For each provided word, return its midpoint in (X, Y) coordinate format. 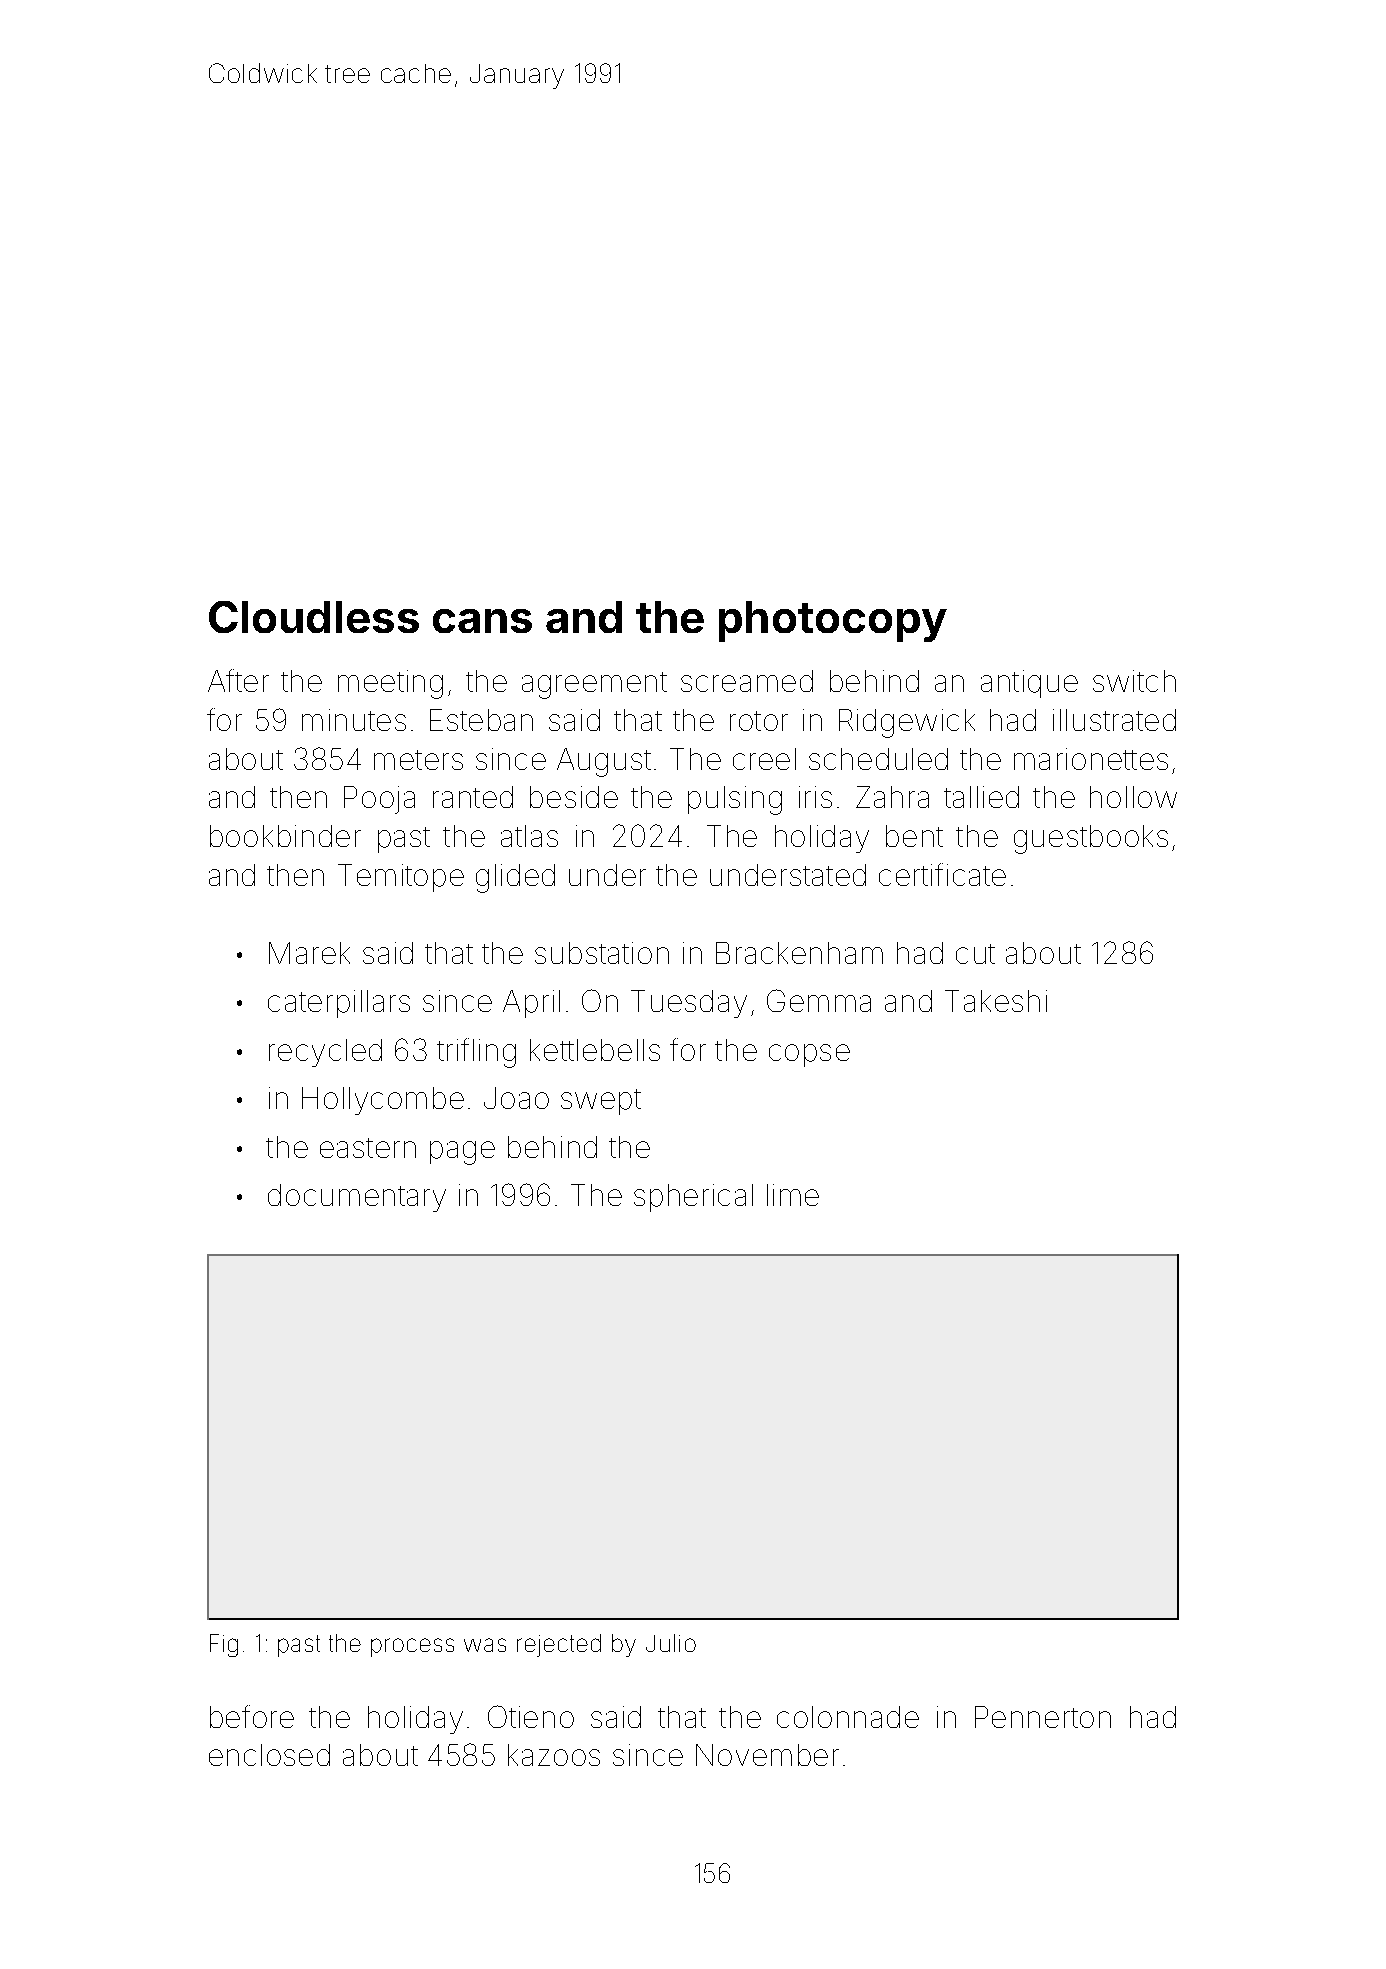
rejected (559, 1645)
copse (809, 1055)
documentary (357, 1198)
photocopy (833, 621)
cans (482, 621)
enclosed (269, 1755)
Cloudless (314, 617)
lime (793, 1195)
